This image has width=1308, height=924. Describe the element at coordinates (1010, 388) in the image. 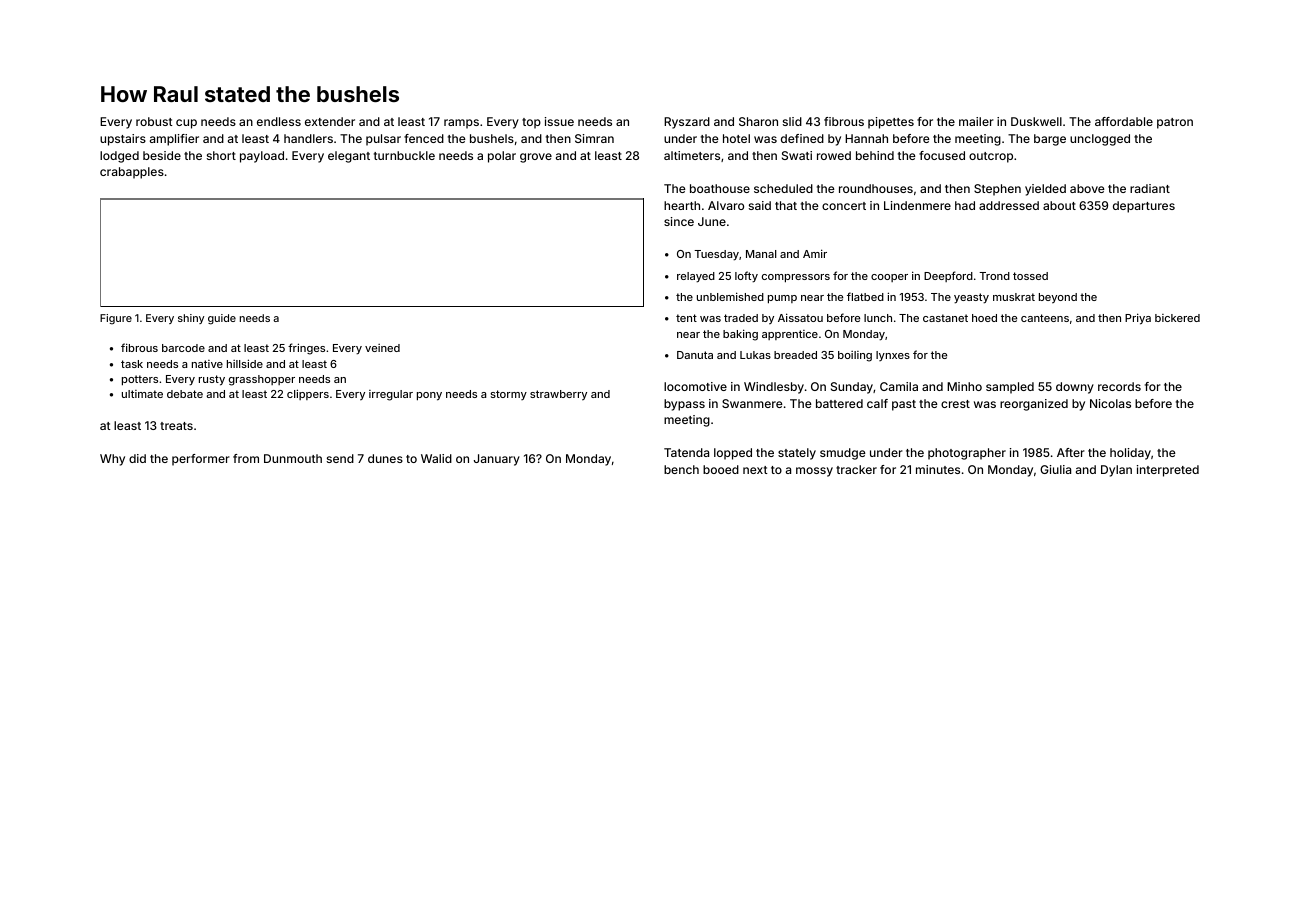

I see `sampled` at that location.
